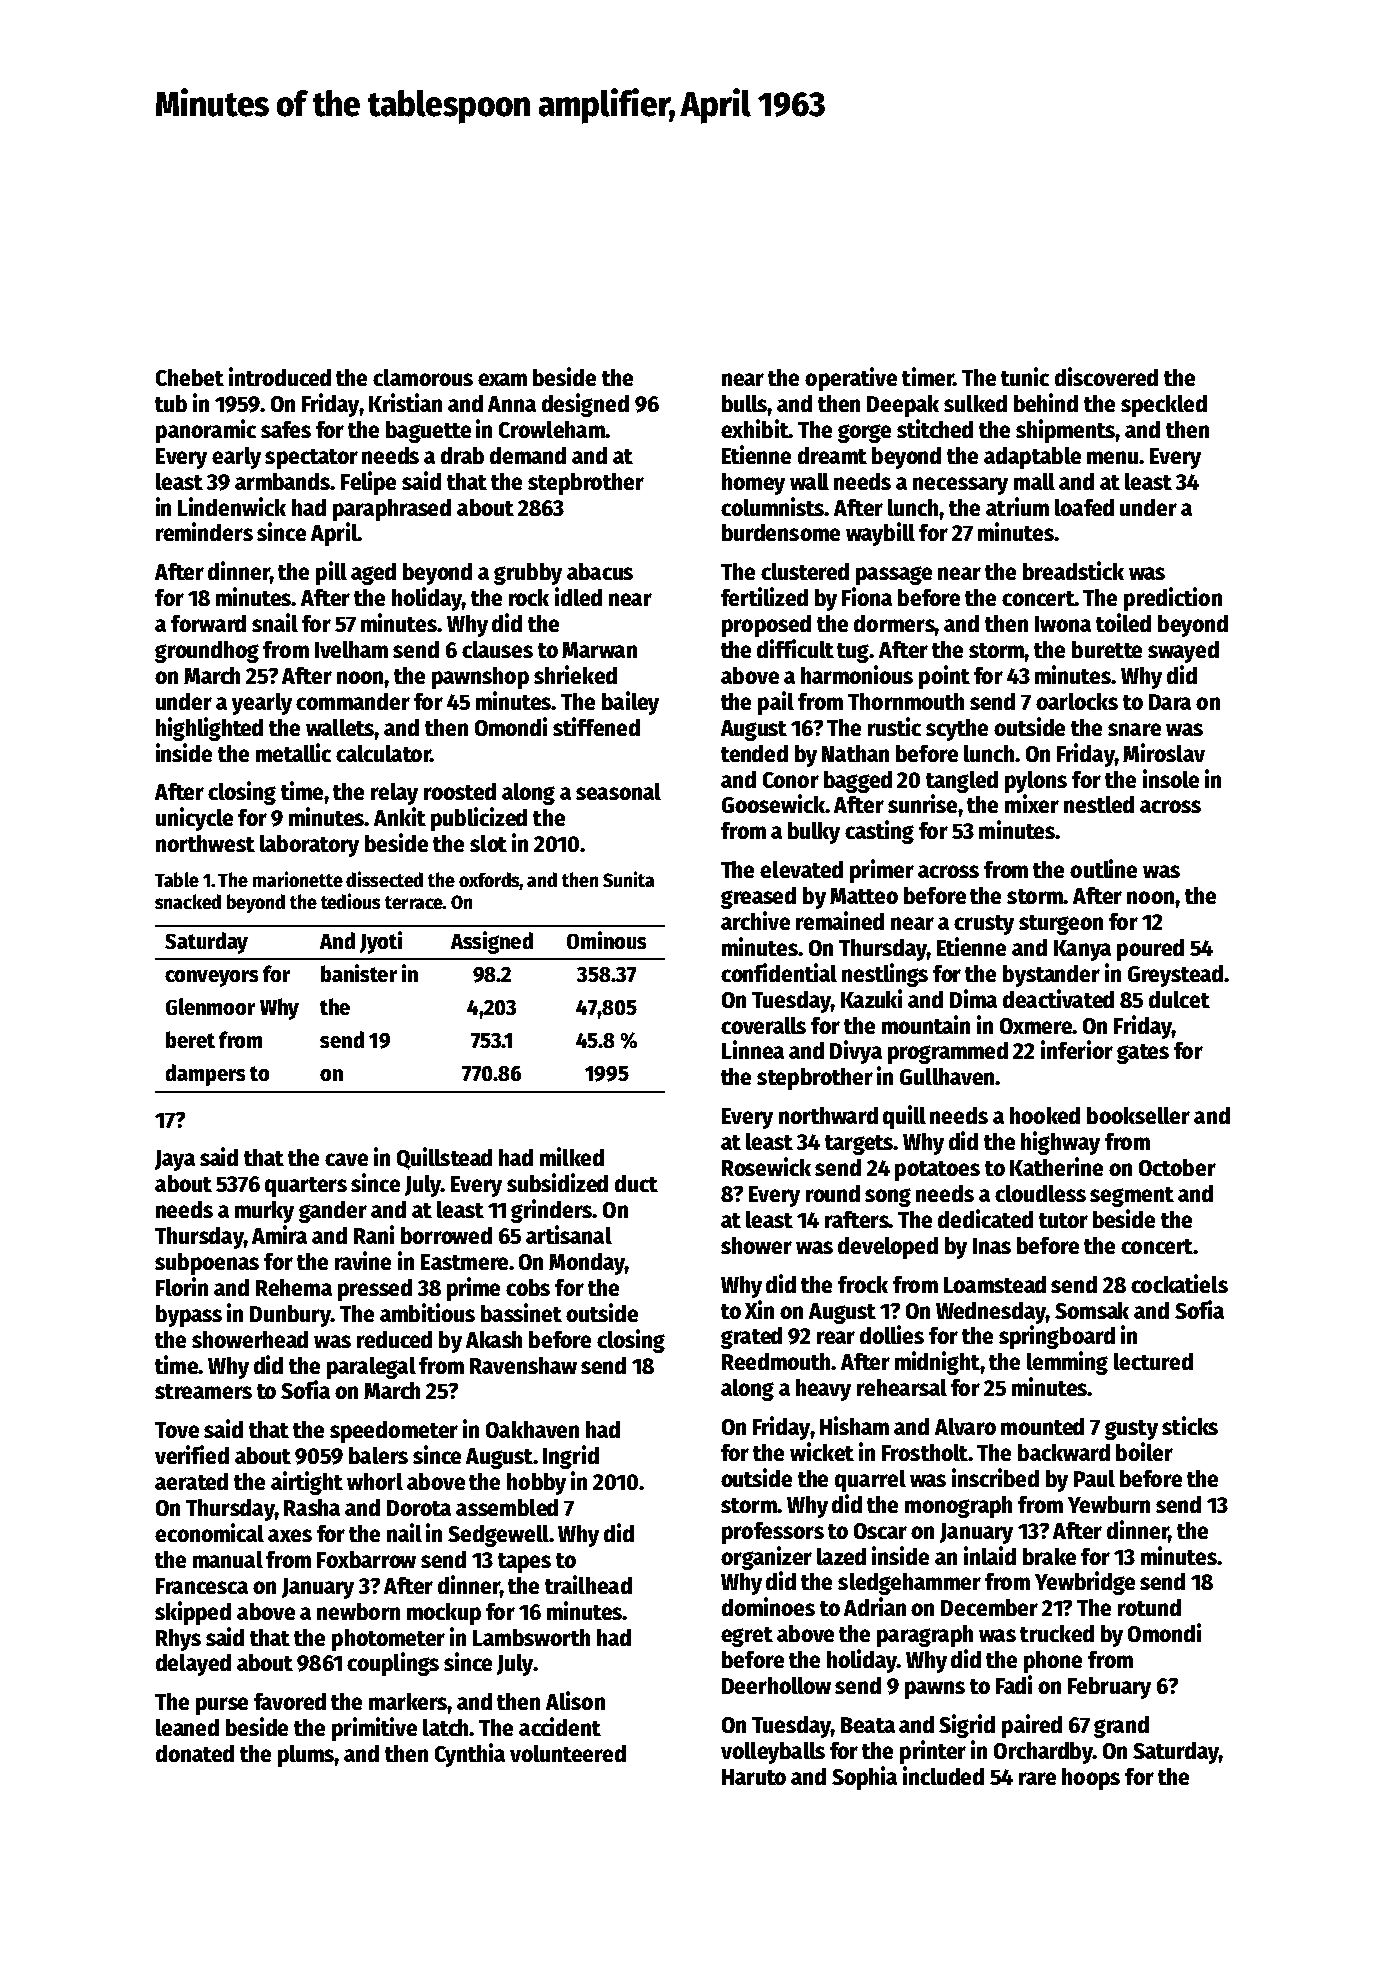  Describe the element at coordinates (851, 379) in the page. I see `operative` at that location.
